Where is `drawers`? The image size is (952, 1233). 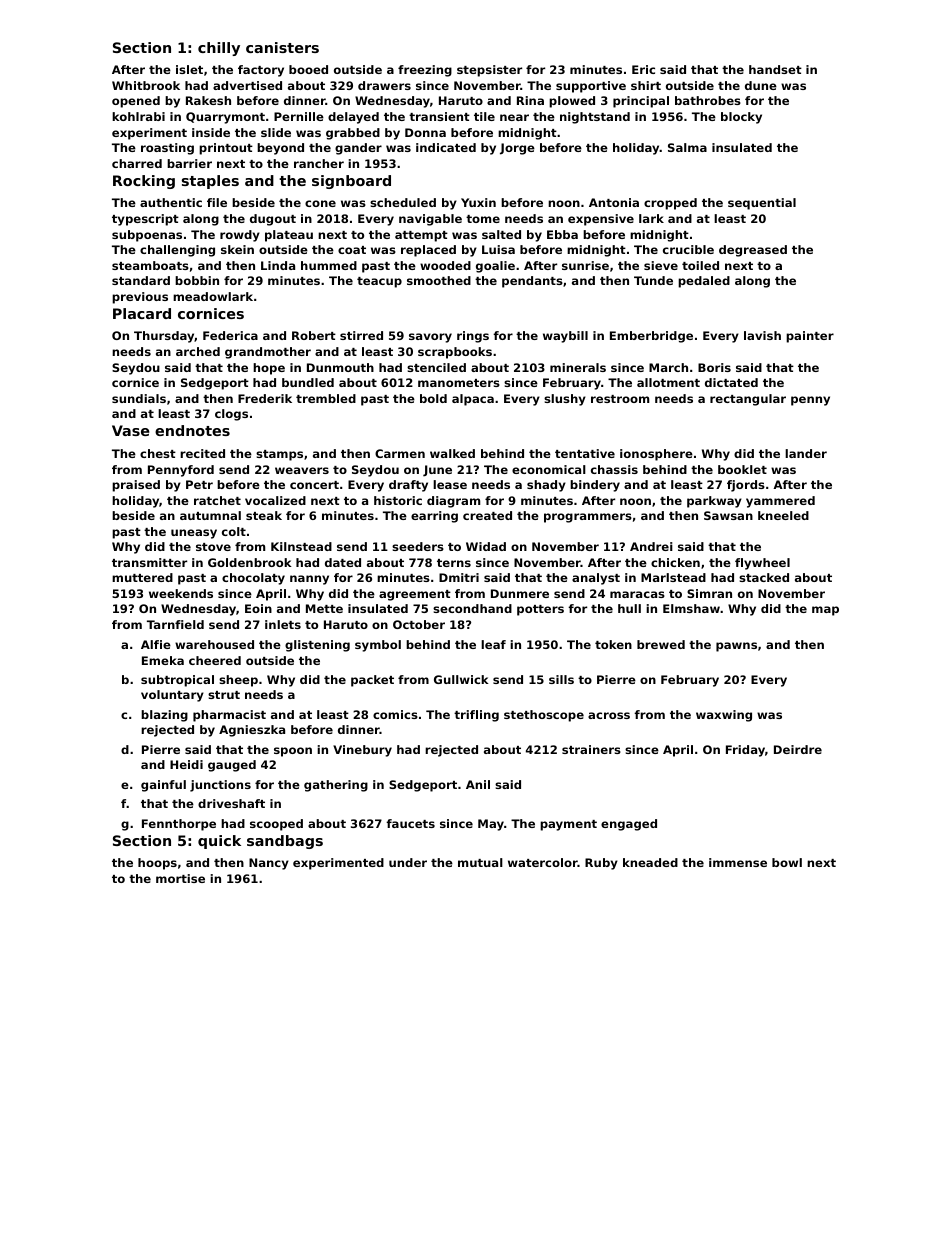
drawers is located at coordinates (384, 85).
